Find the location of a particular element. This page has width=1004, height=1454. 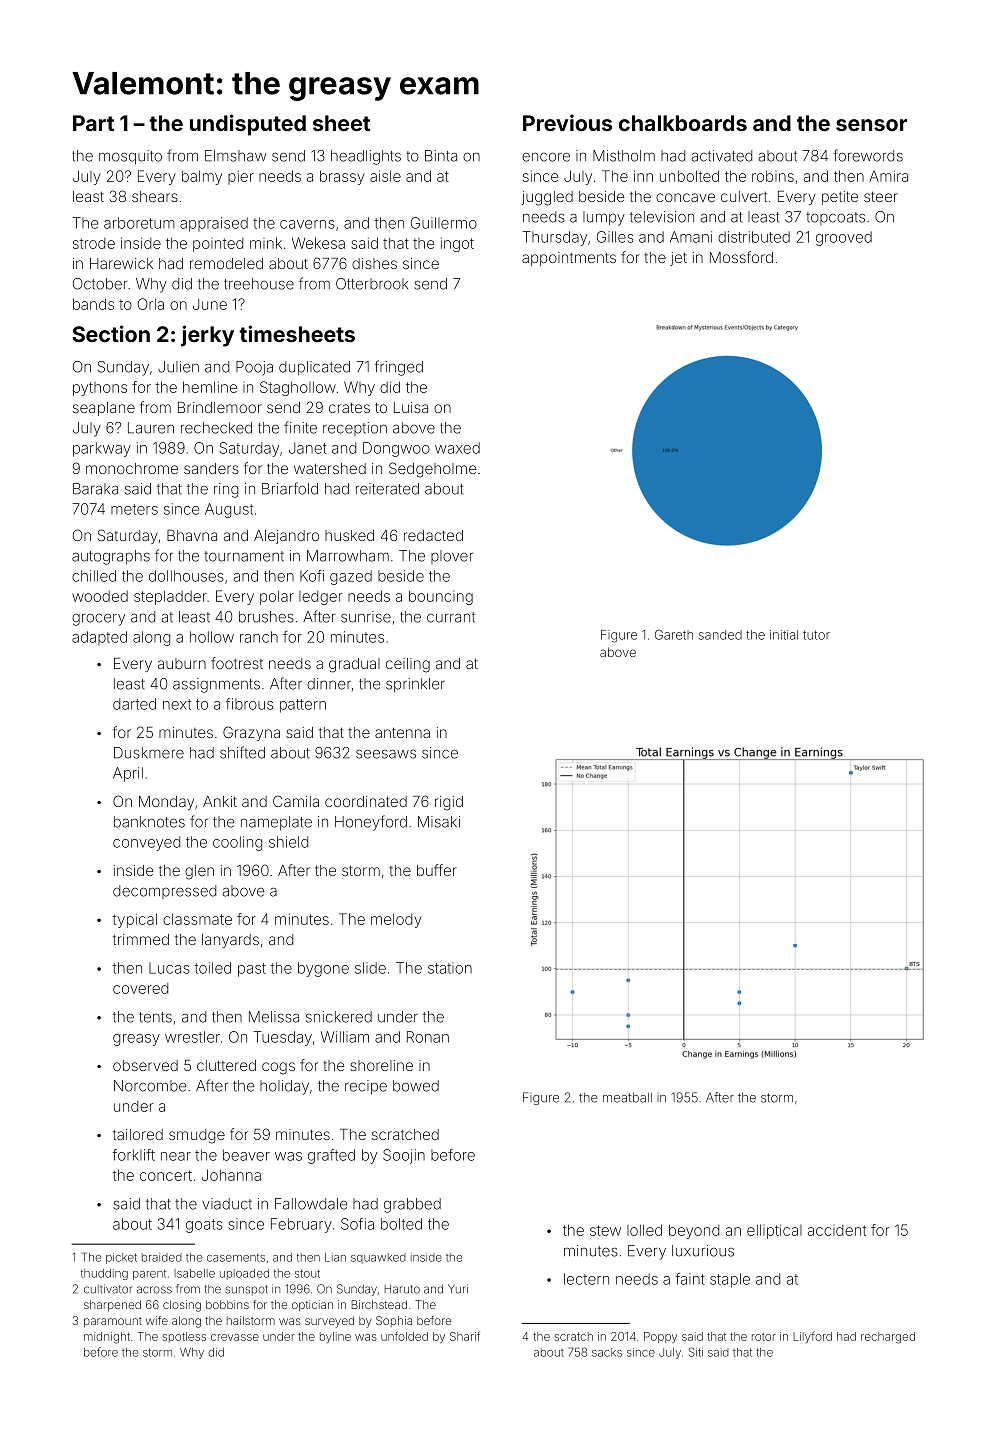

jet is located at coordinates (678, 259).
